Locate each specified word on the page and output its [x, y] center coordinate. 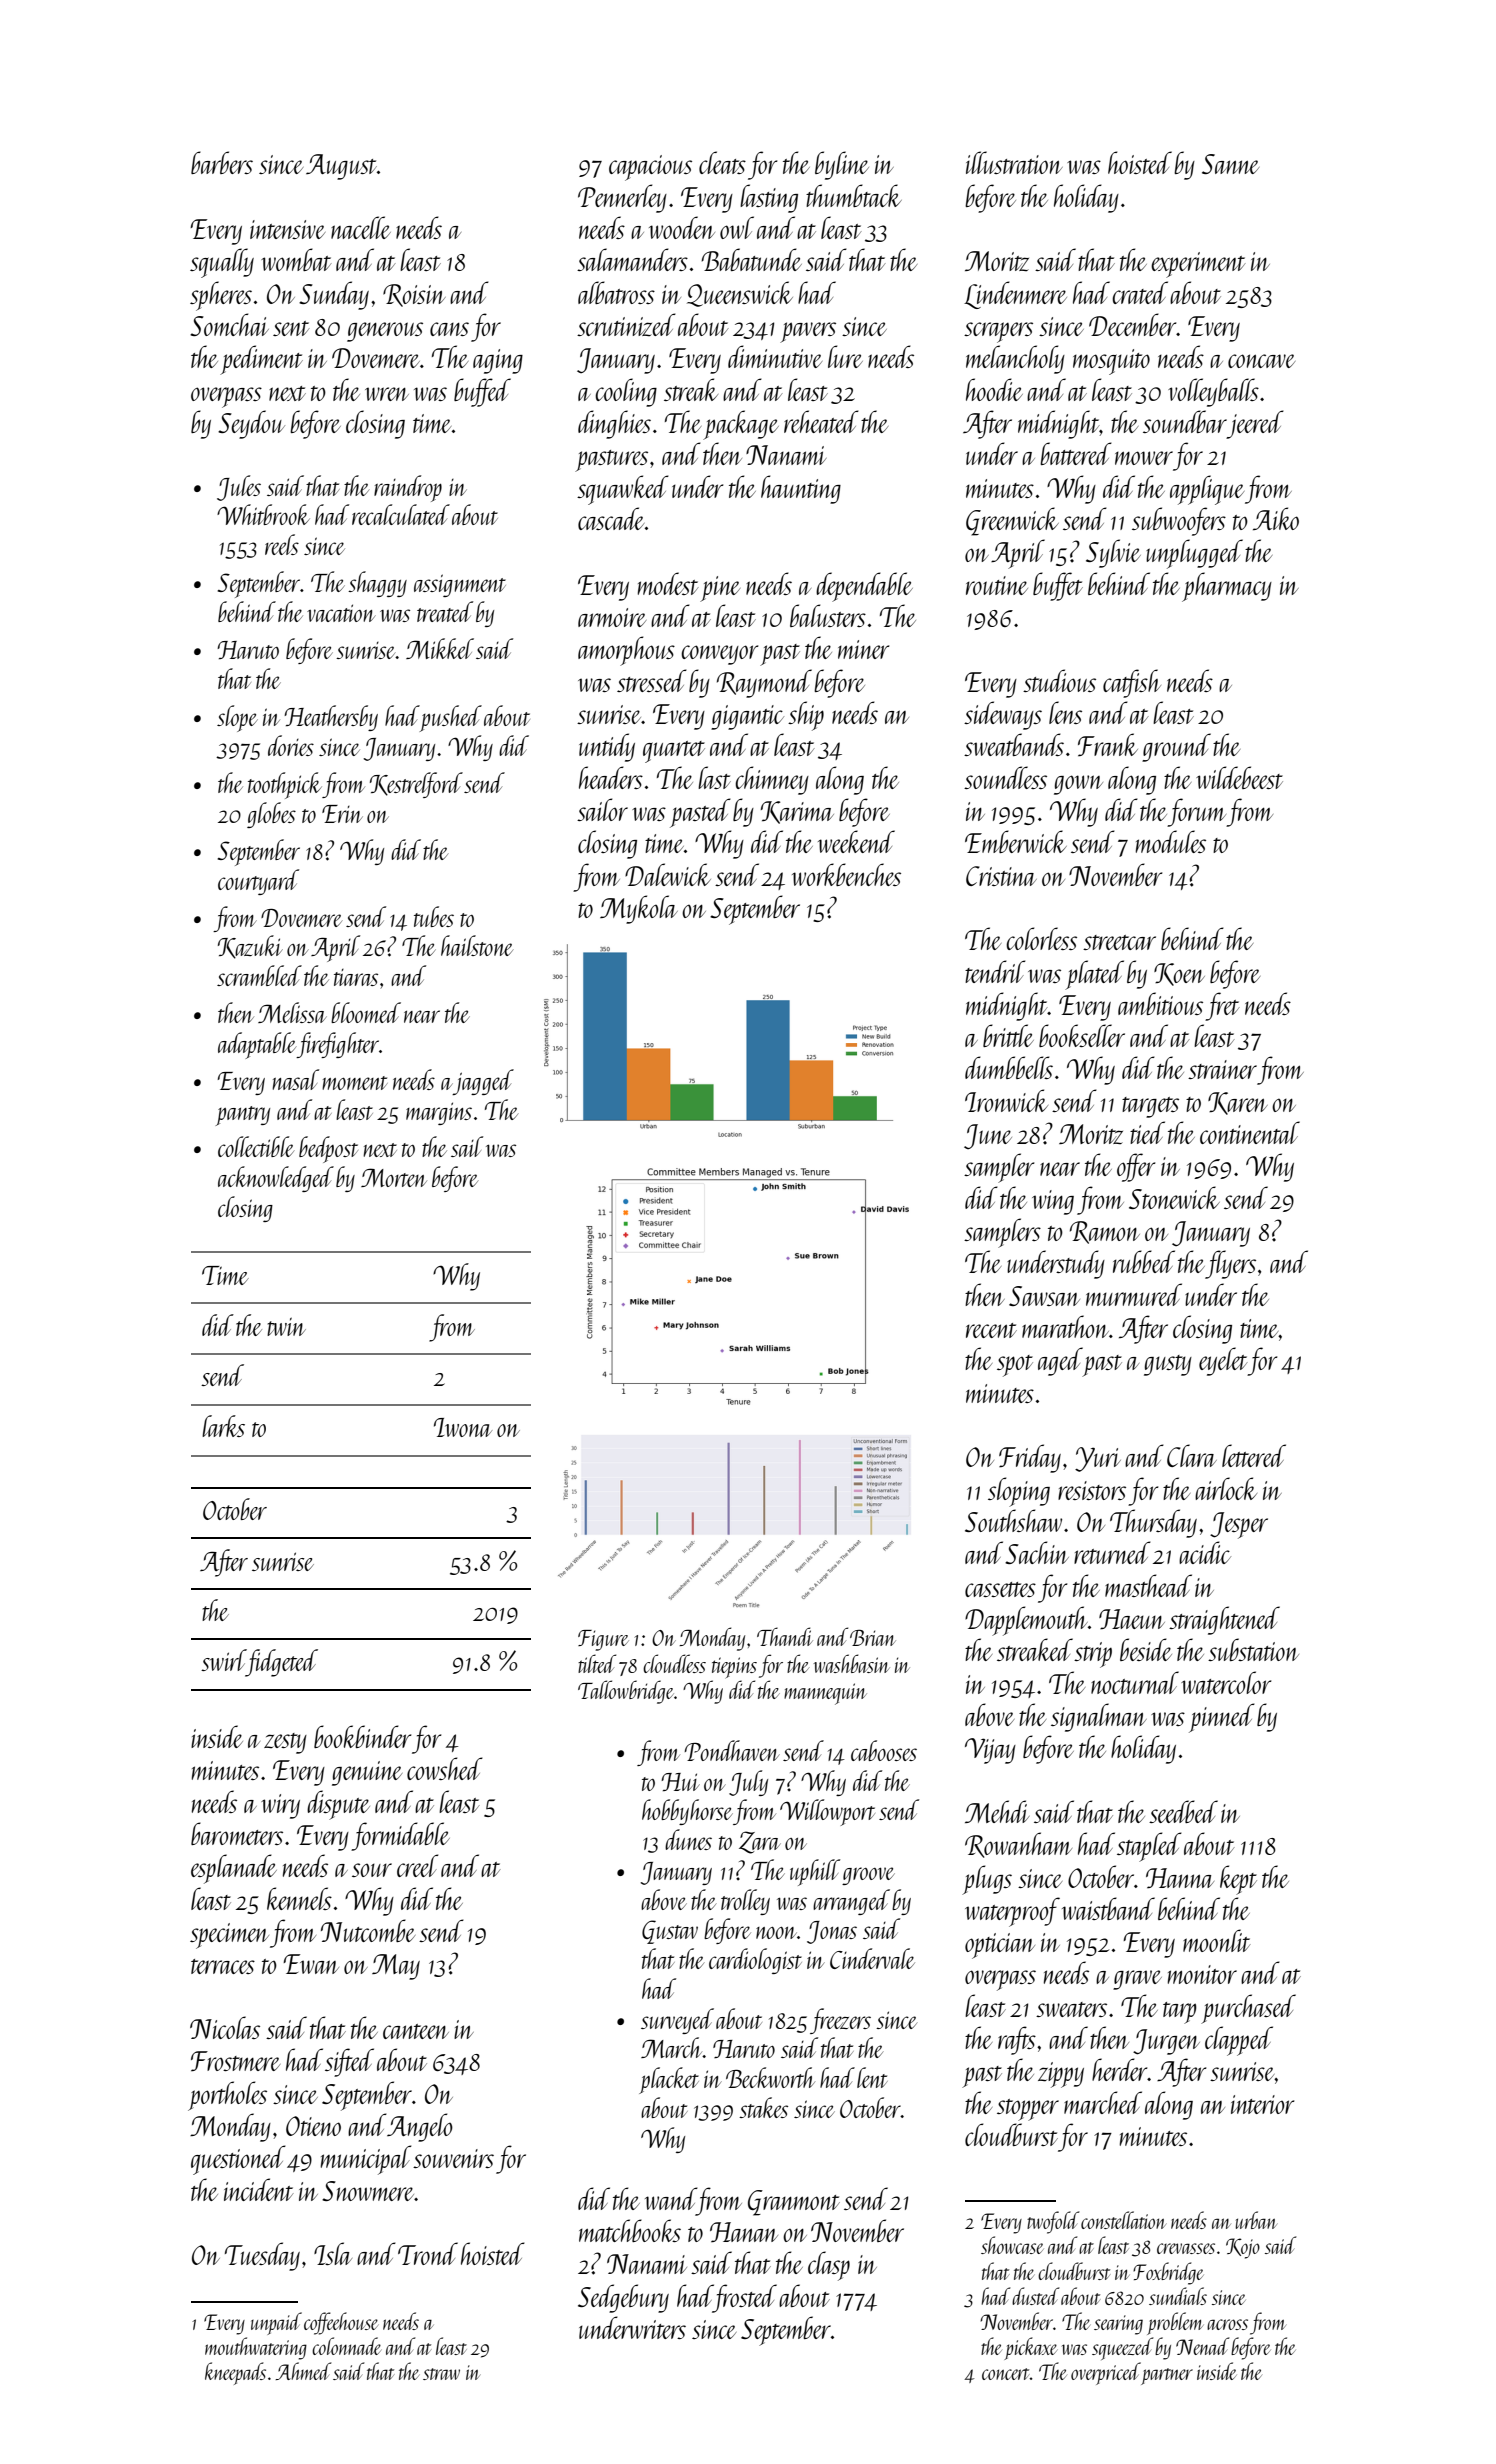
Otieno [313, 2126]
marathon [1065, 1326]
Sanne [1230, 164]
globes [271, 815]
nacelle [361, 227]
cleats [722, 162]
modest [668, 583]
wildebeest [1239, 777]
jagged [483, 1082]
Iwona [463, 1427]
